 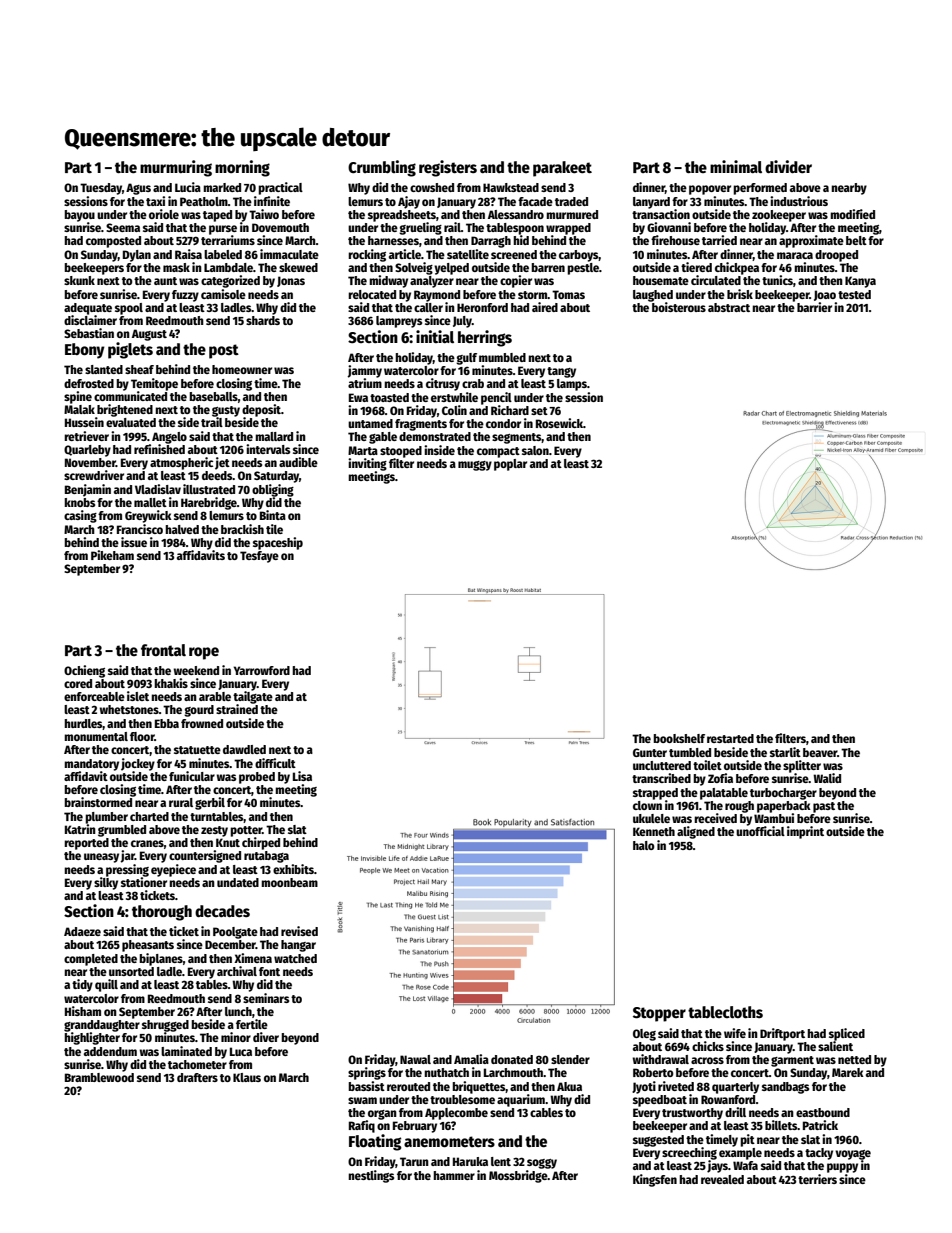 I want to click on Bramblewood, so click(x=99, y=1077).
